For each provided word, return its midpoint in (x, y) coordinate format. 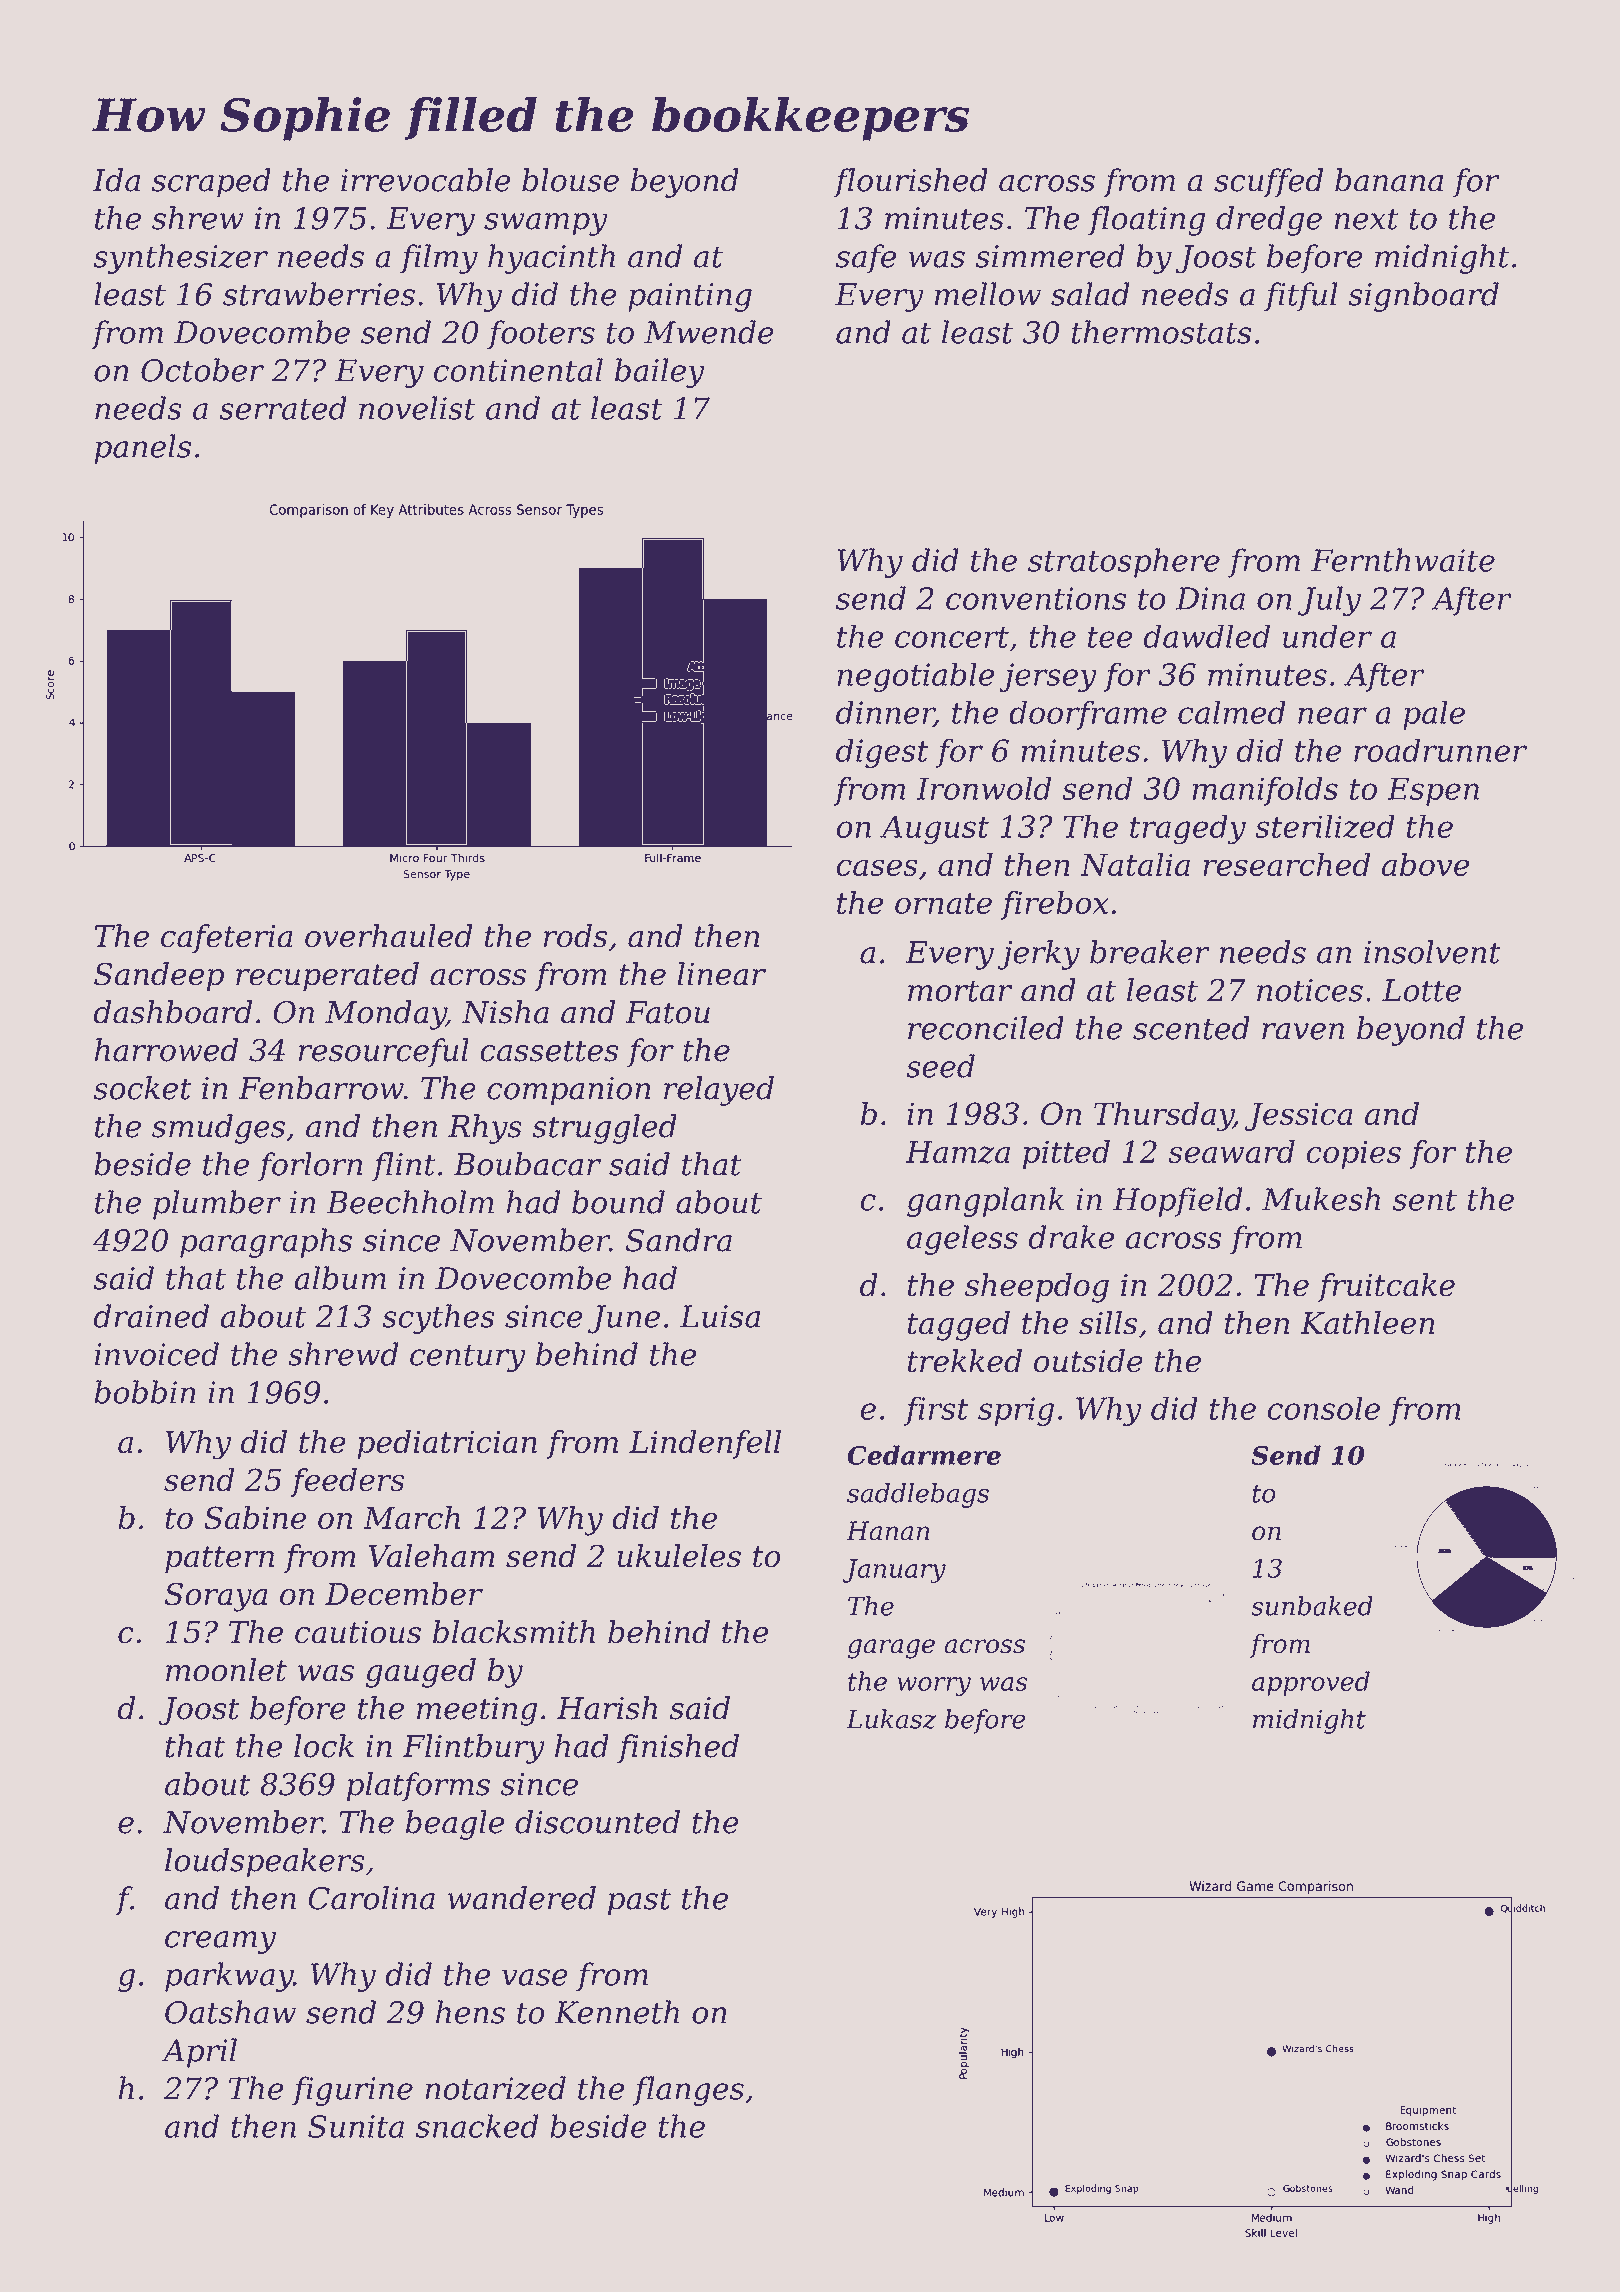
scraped (211, 183)
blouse (570, 180)
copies (1353, 1155)
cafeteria (227, 938)
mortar (960, 991)
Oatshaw (230, 2012)
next (1367, 219)
